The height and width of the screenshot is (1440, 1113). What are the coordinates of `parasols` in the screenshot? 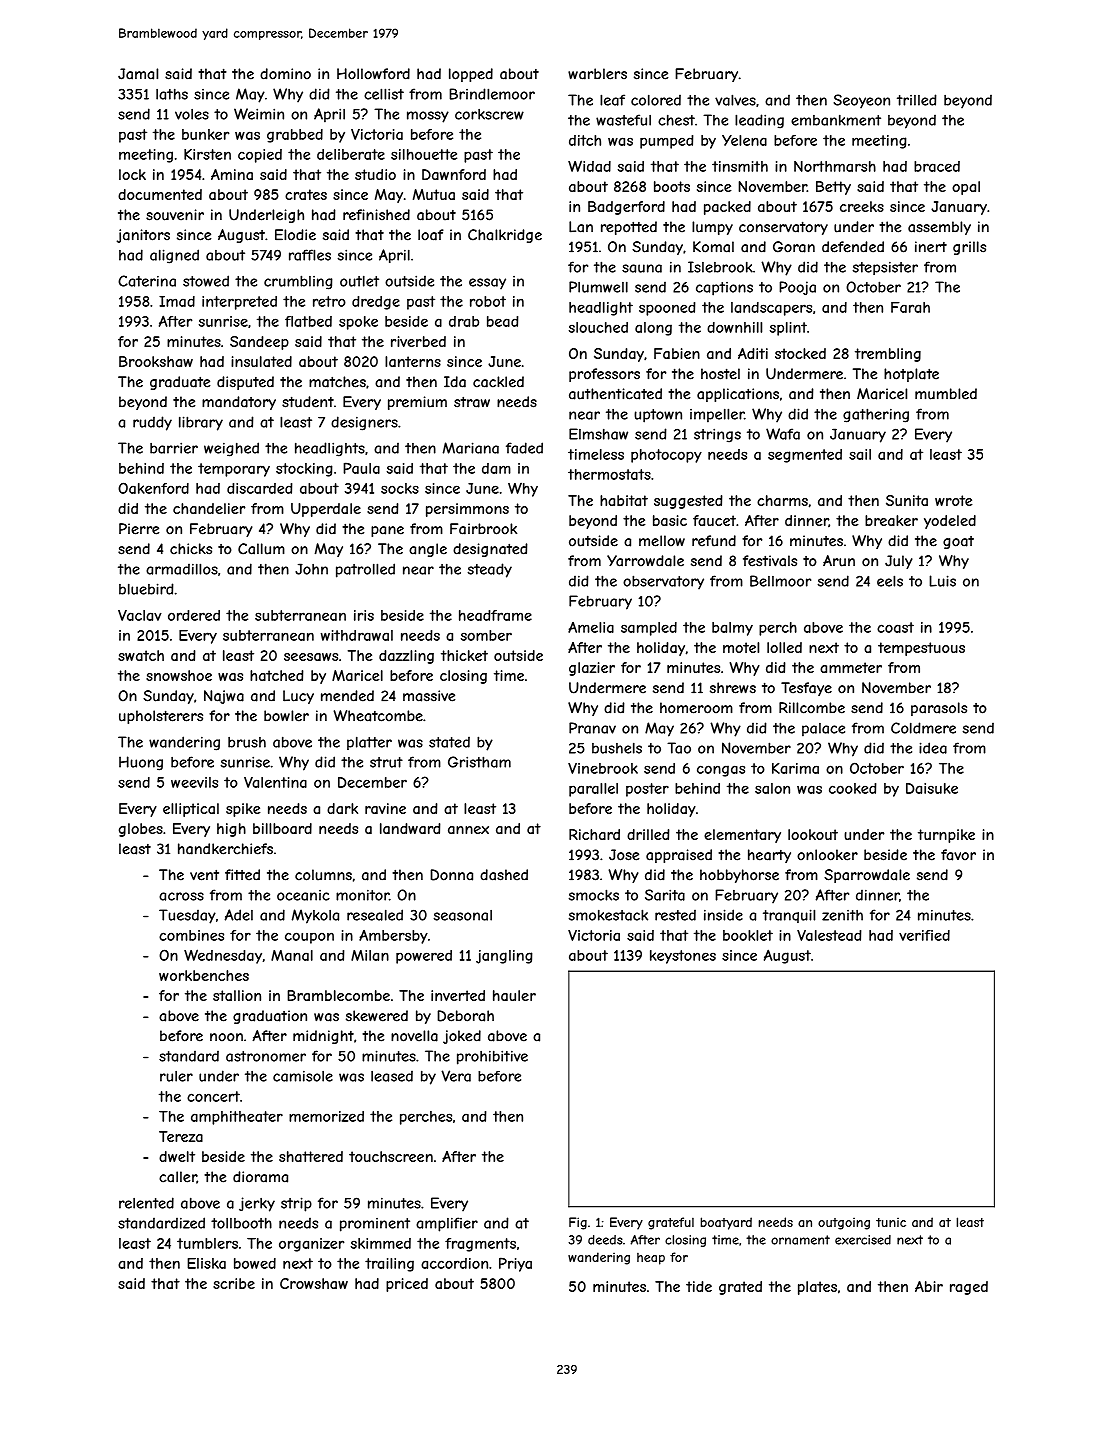 It's located at (939, 709).
